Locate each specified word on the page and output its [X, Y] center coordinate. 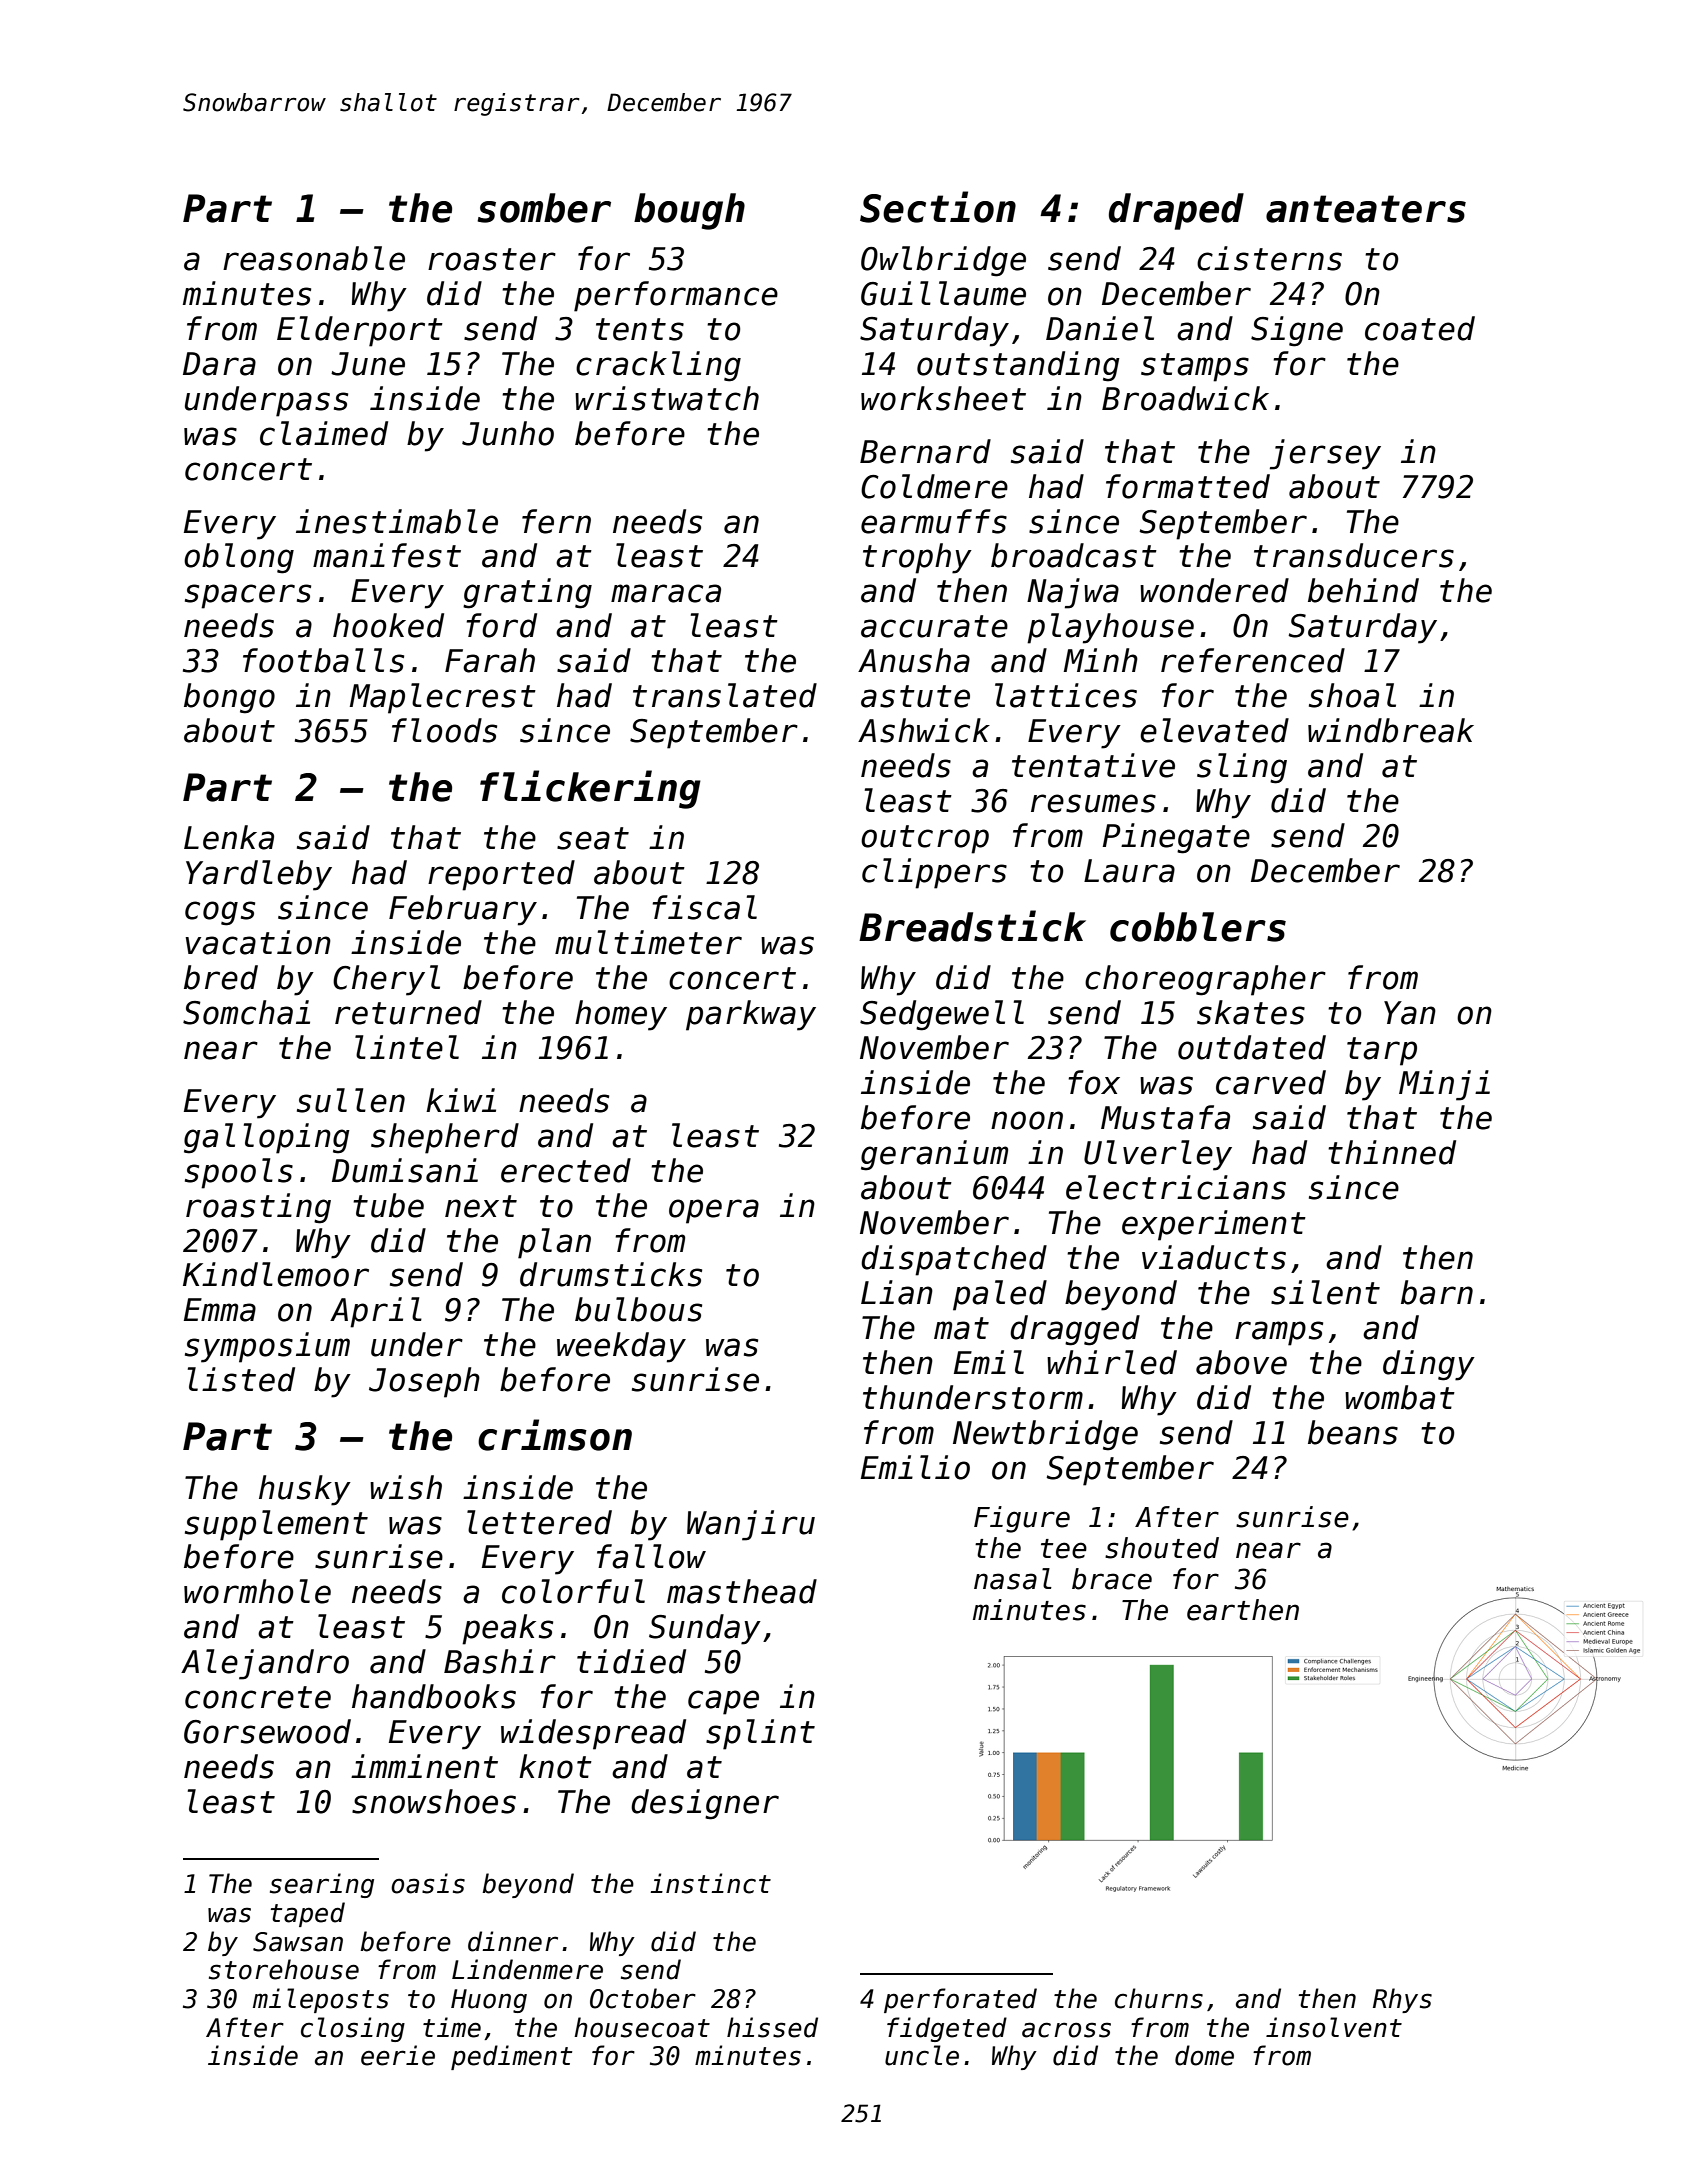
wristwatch [667, 398]
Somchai [246, 1012]
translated [725, 695]
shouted [1162, 1548]
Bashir [500, 1661]
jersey [1325, 454]
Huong [489, 2001]
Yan [1410, 1013]
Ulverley [1158, 1155]
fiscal [704, 907]
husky [305, 1490]
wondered [1214, 590]
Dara [219, 364]
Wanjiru [751, 1525]
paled [1000, 1295]
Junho [508, 433]
